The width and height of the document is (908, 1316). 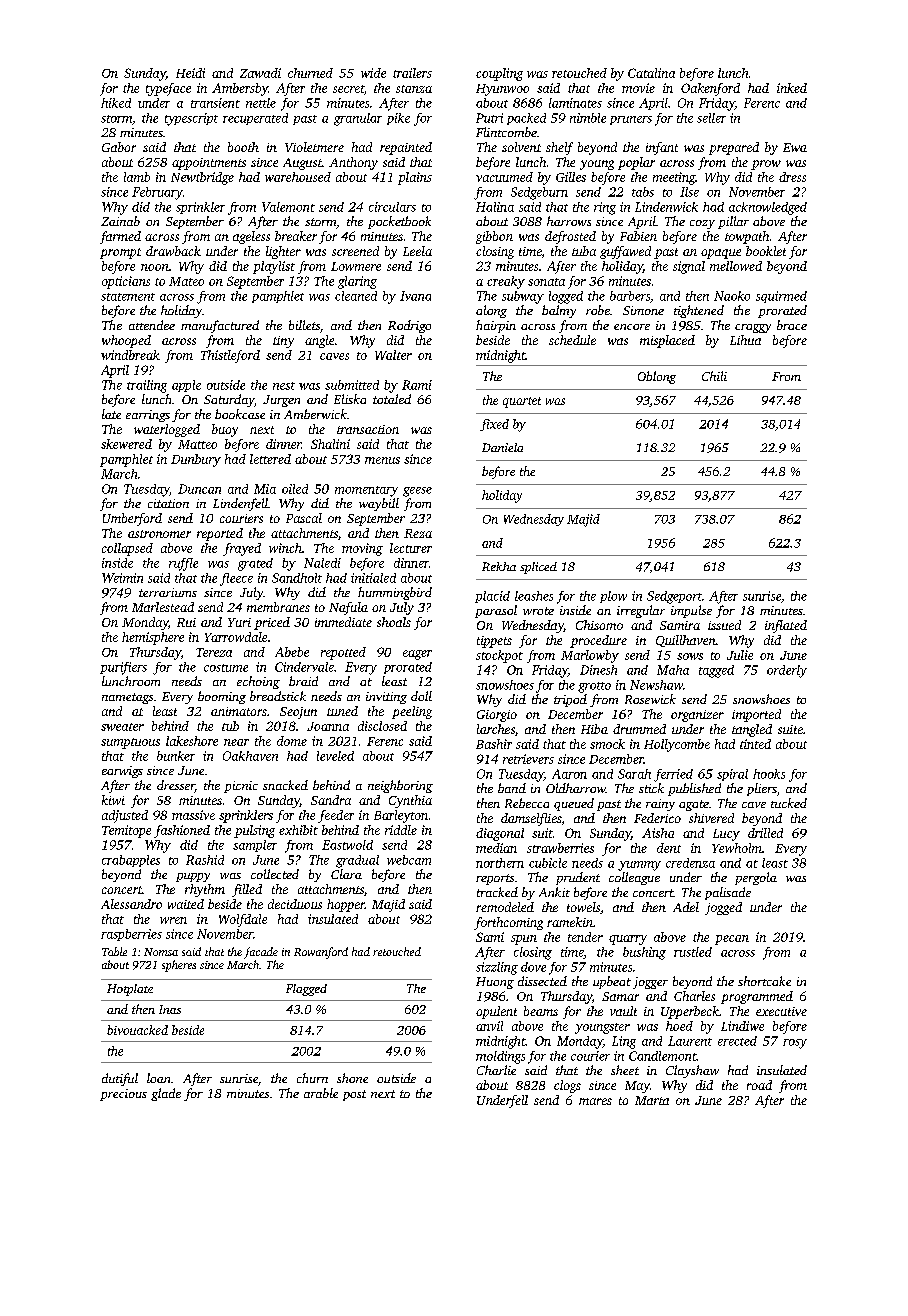 I want to click on opulent, so click(x=496, y=1012).
